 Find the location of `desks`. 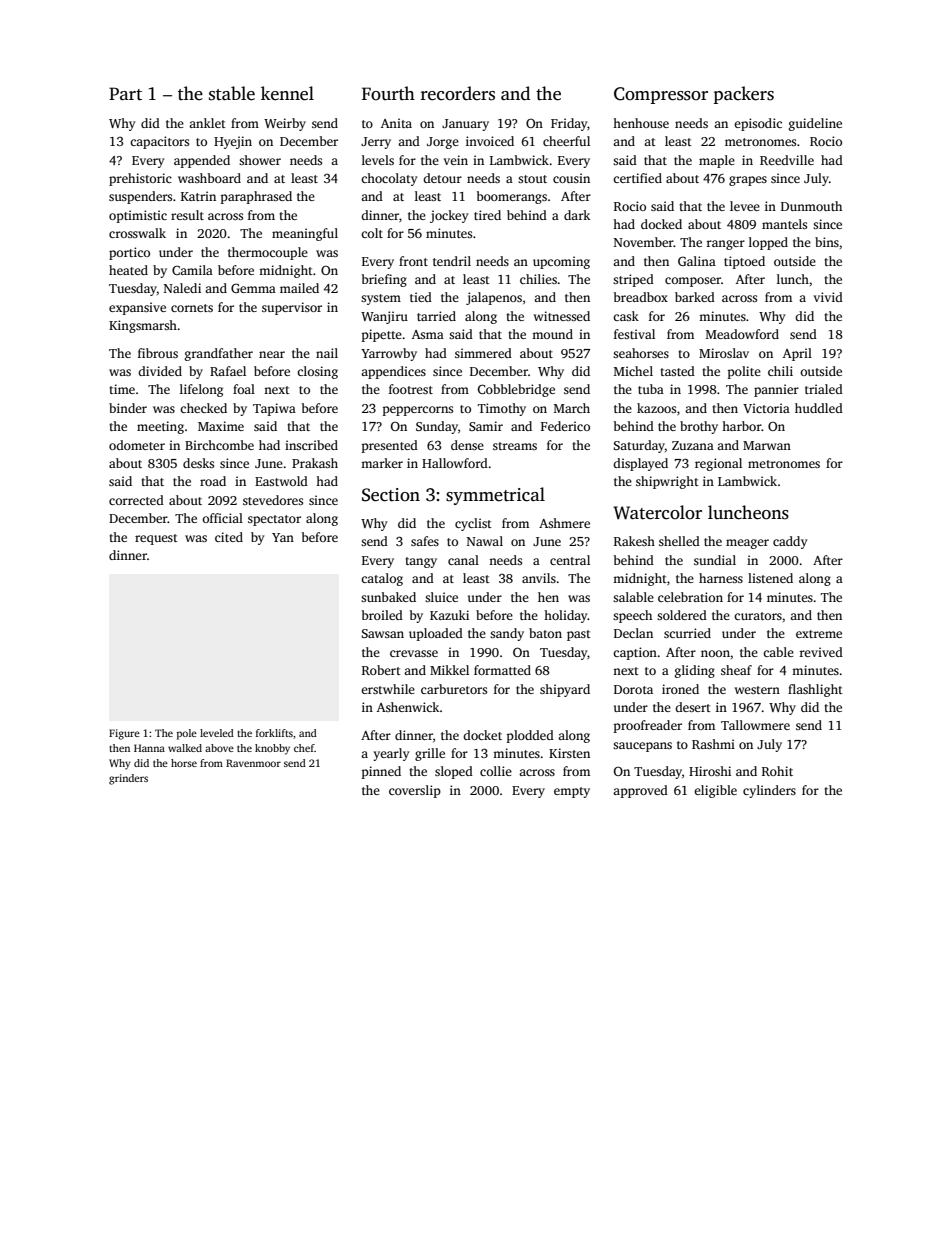

desks is located at coordinates (198, 463).
